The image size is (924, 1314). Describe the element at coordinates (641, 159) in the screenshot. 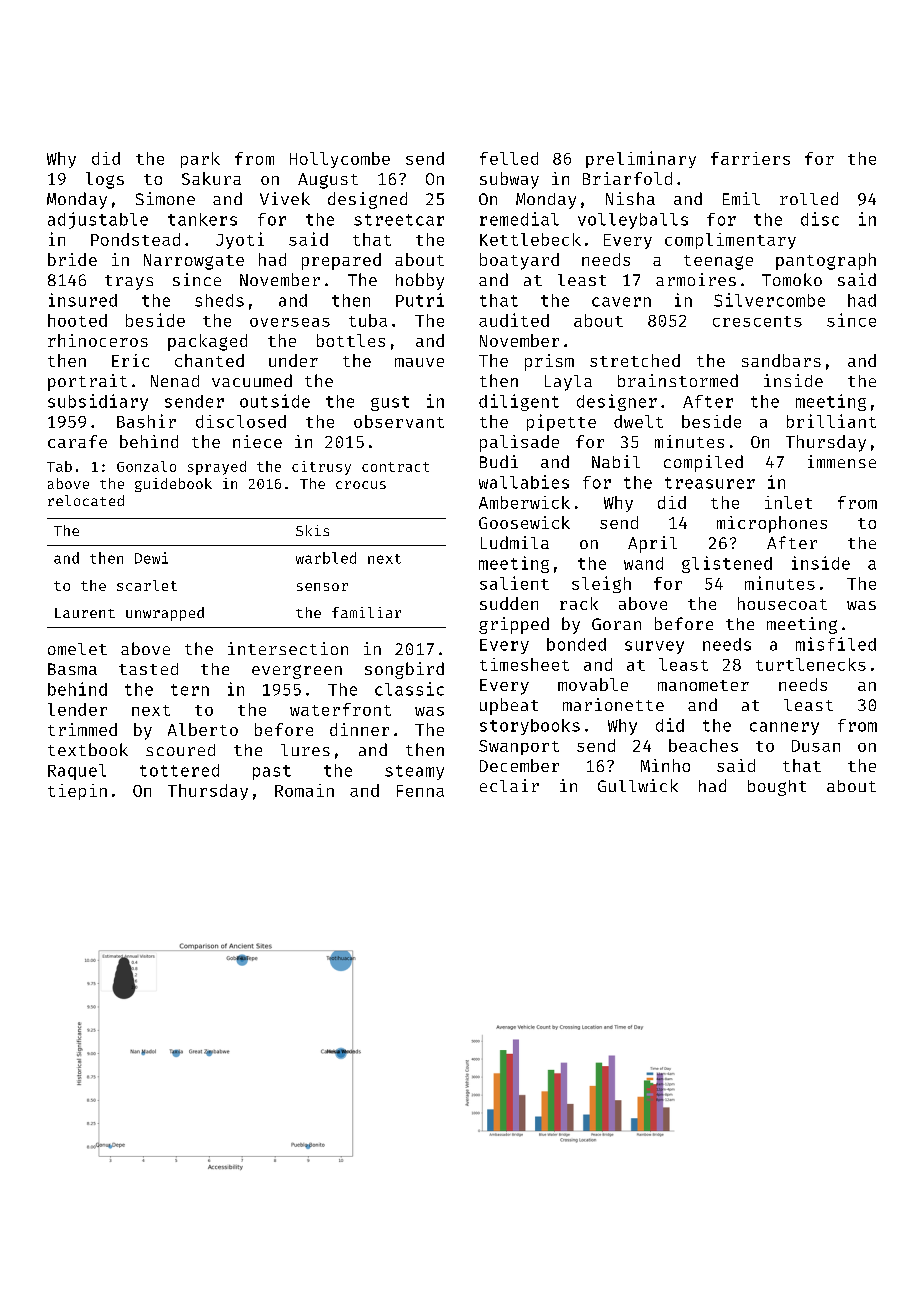

I see `preliminary` at that location.
